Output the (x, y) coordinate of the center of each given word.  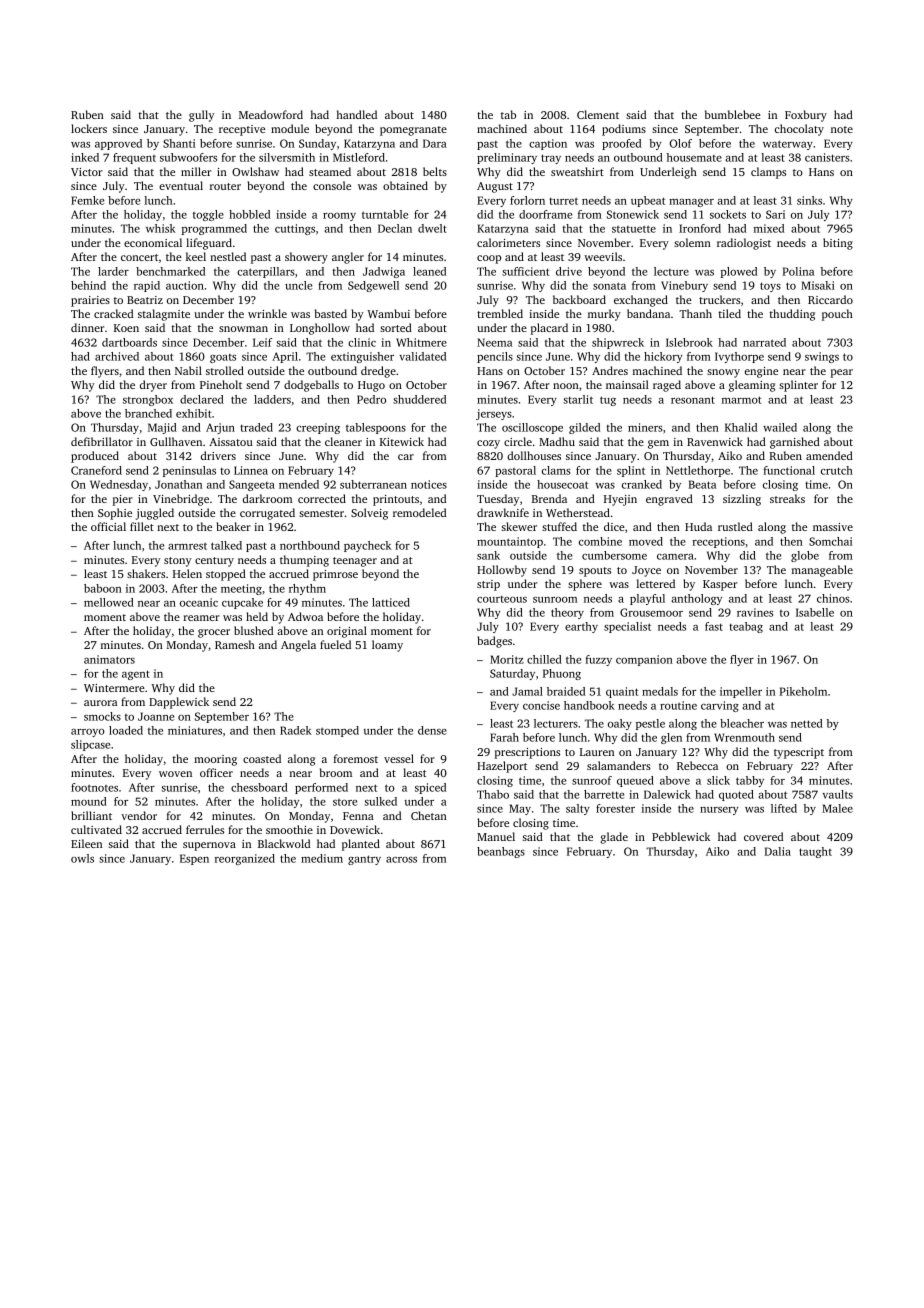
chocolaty (799, 130)
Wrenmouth (744, 737)
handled (357, 114)
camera (675, 557)
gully (201, 116)
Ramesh (235, 644)
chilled (544, 659)
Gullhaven (176, 441)
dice (614, 526)
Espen (194, 859)
